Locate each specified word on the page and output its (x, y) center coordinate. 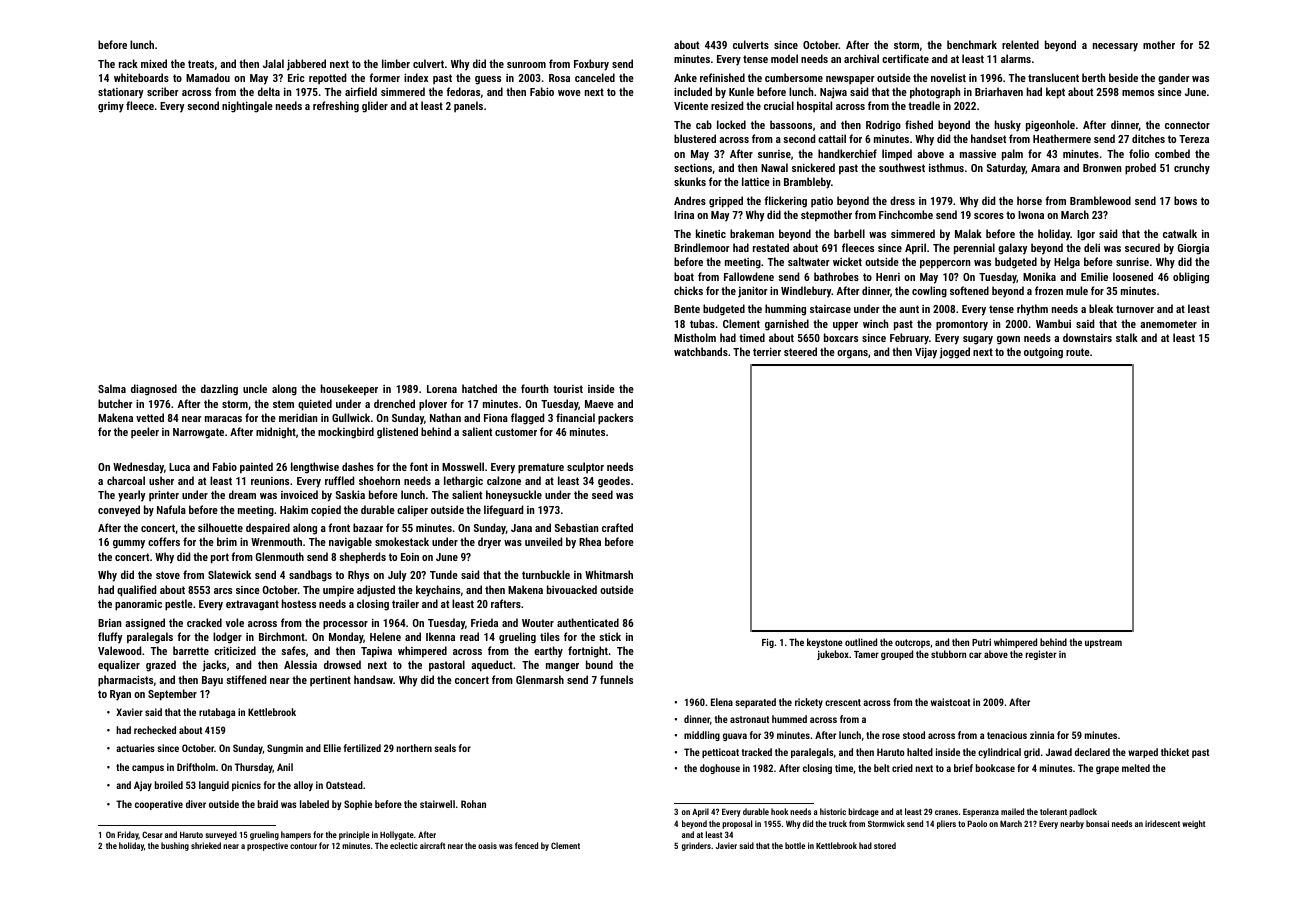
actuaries (135, 748)
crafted (617, 527)
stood (914, 735)
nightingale (247, 107)
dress (902, 200)
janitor (753, 292)
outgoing (1043, 353)
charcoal (126, 480)
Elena (722, 702)
